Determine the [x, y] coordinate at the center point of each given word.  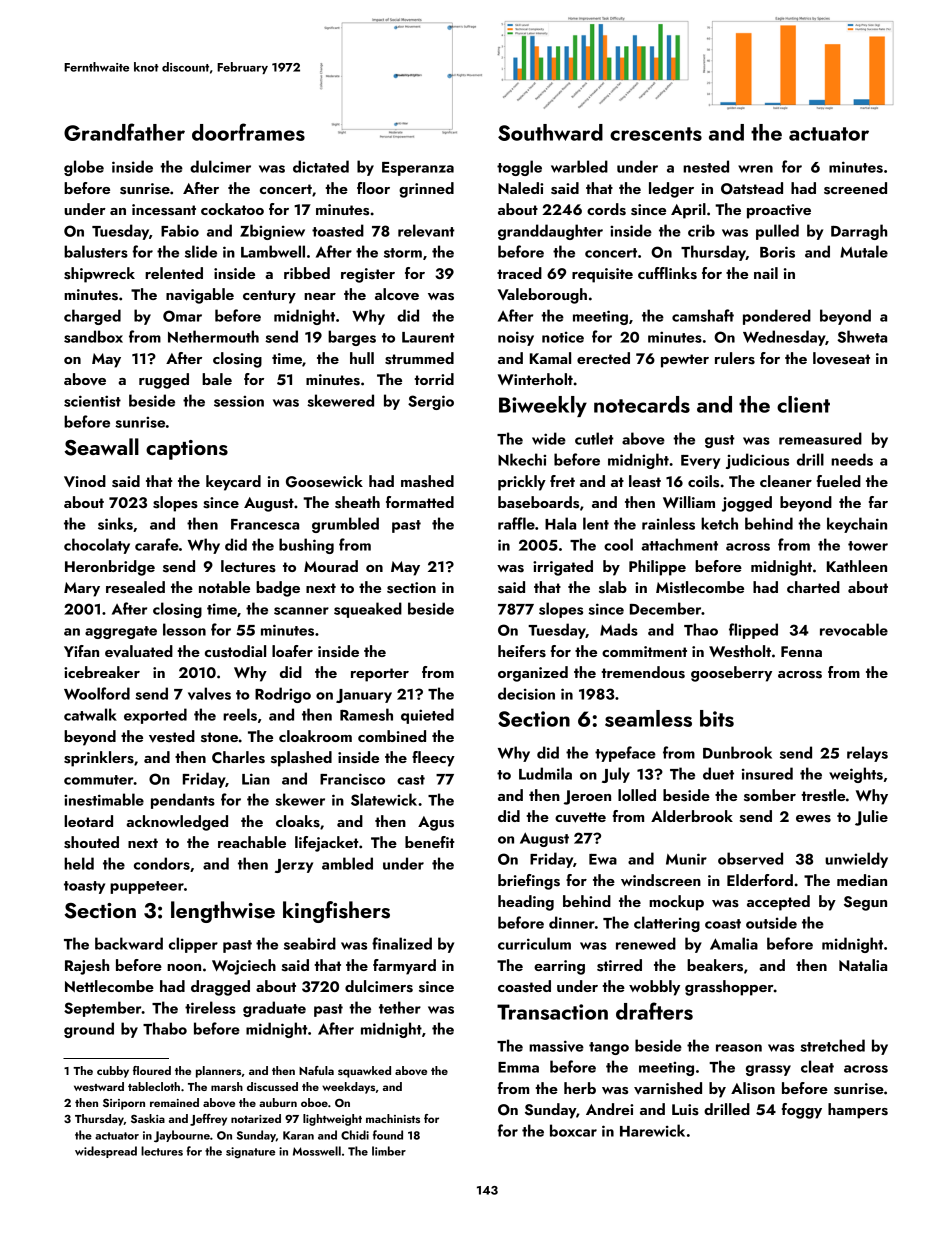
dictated [321, 166]
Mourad [331, 566]
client [803, 404]
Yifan [81, 651]
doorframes [248, 132]
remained [174, 1102]
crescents [656, 134]
